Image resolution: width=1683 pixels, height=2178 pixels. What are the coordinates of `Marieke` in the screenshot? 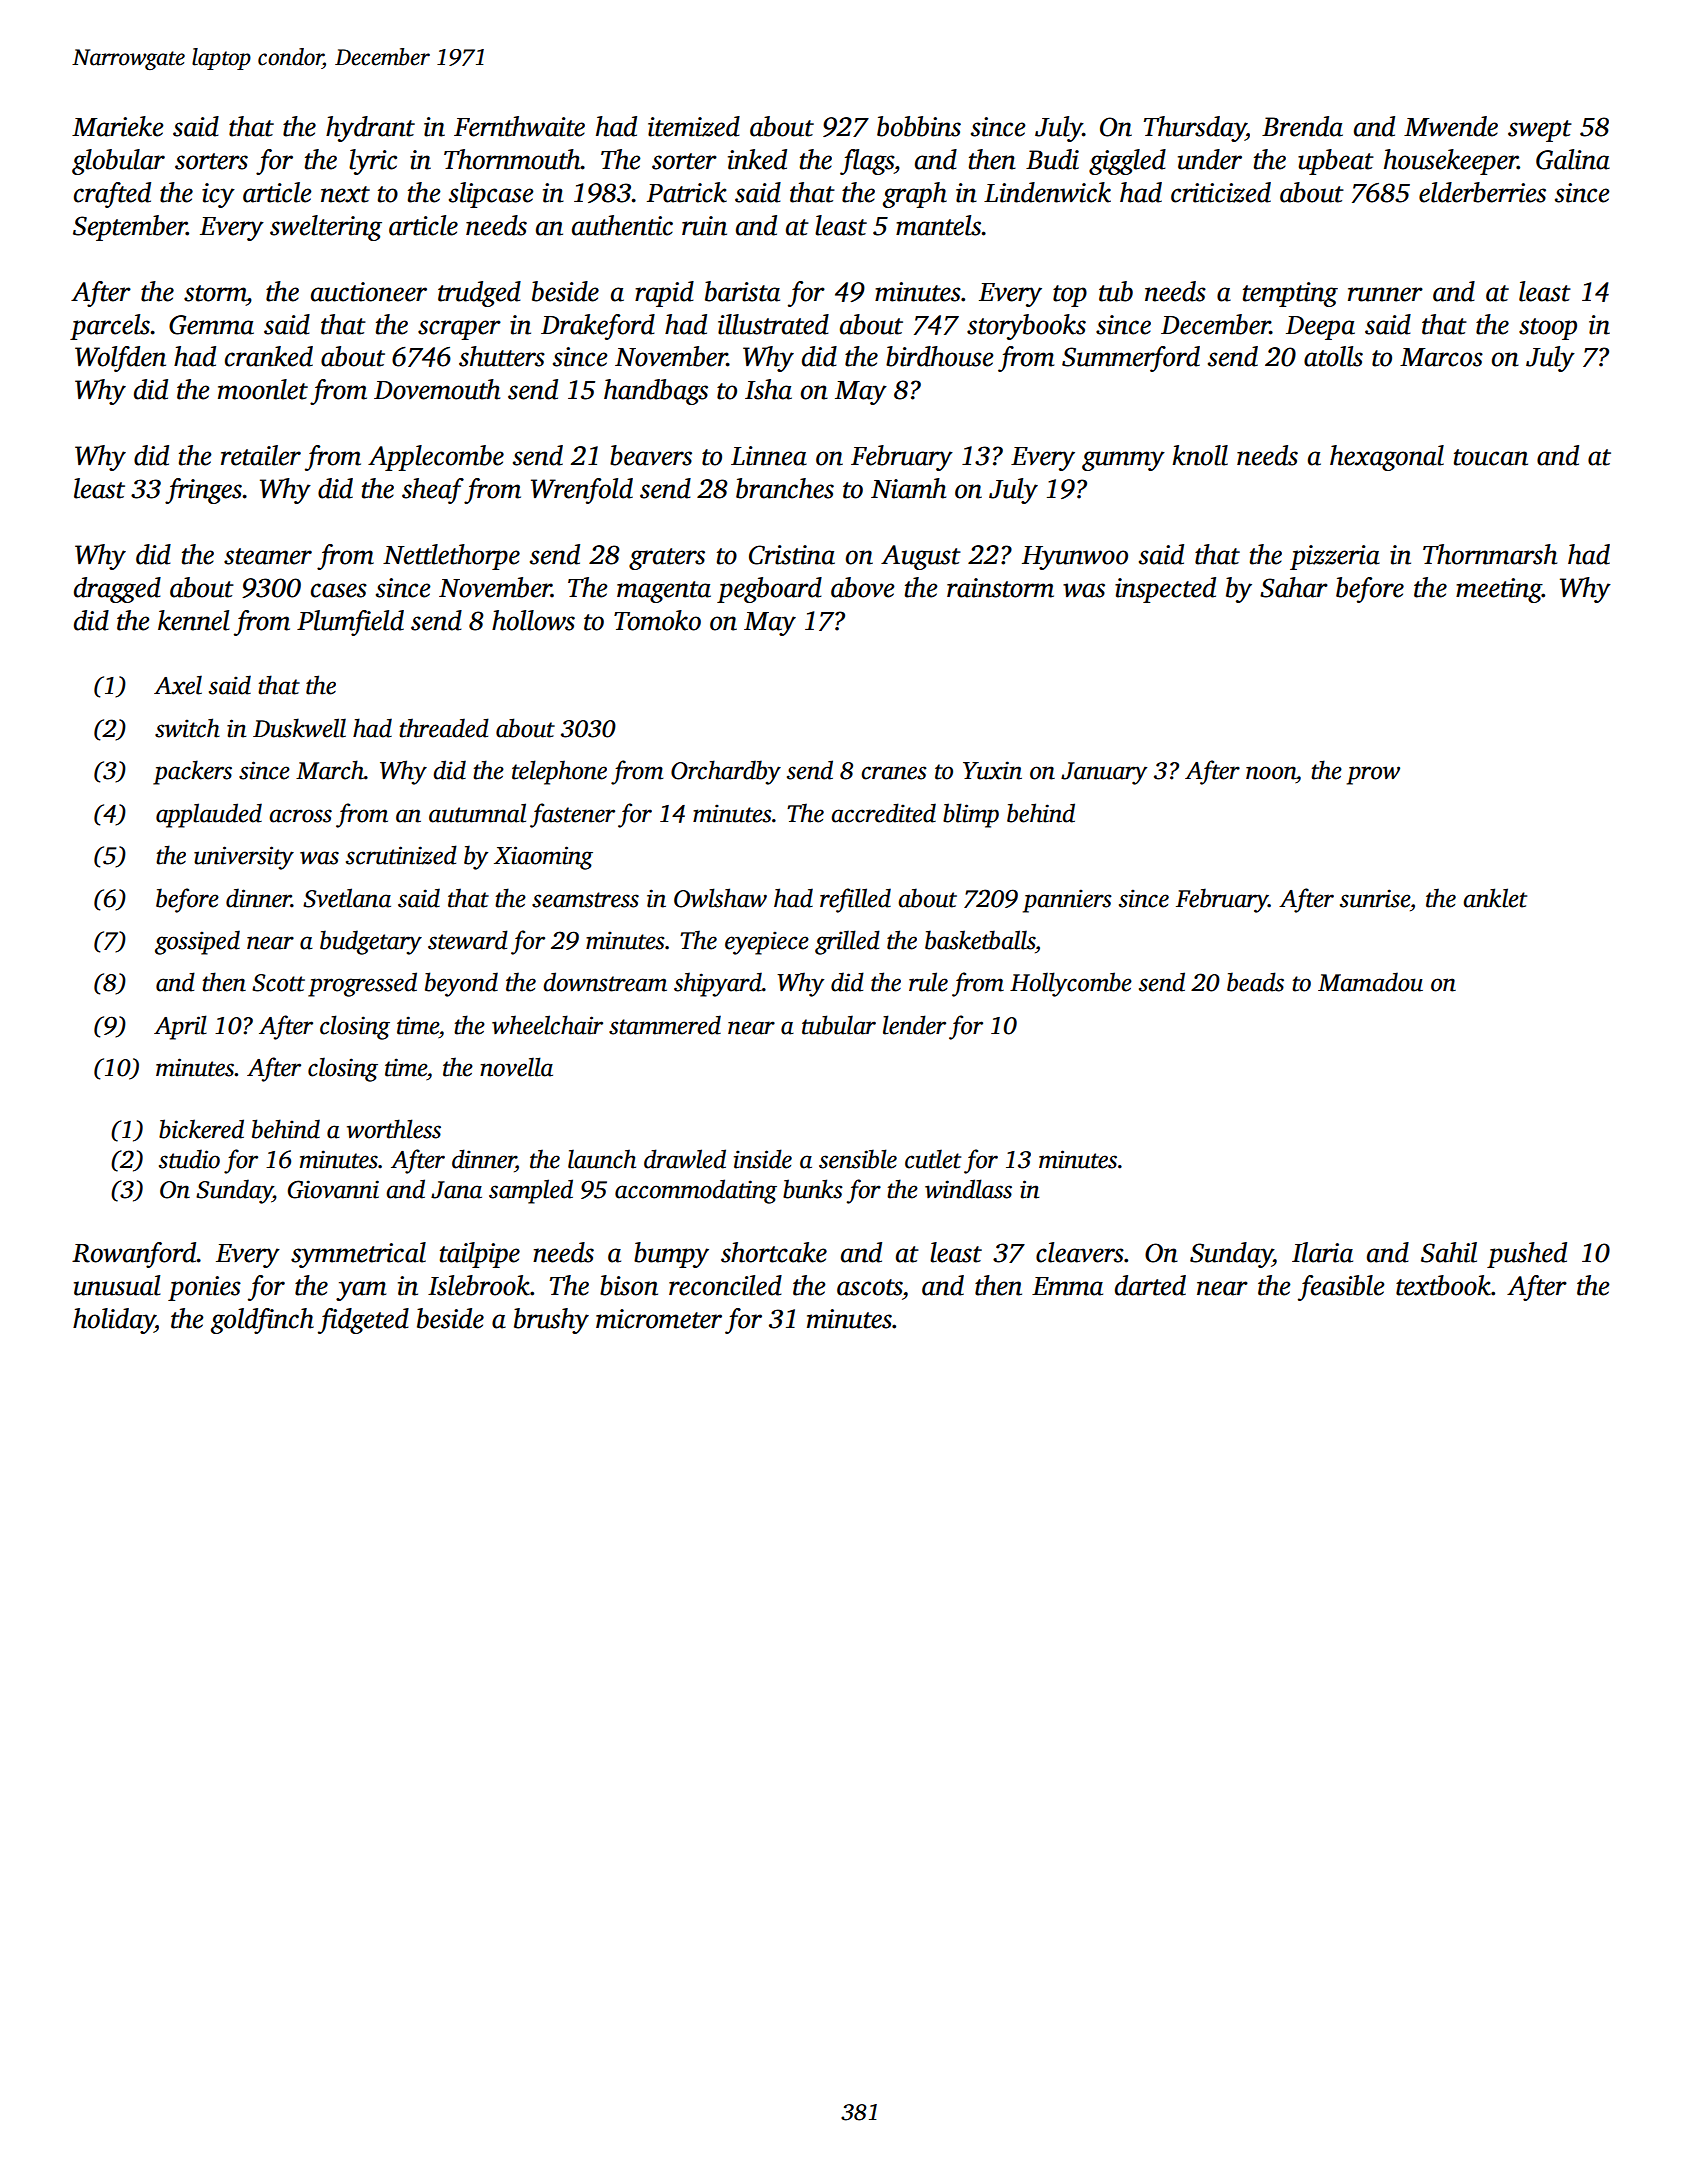 It's located at (117, 126).
